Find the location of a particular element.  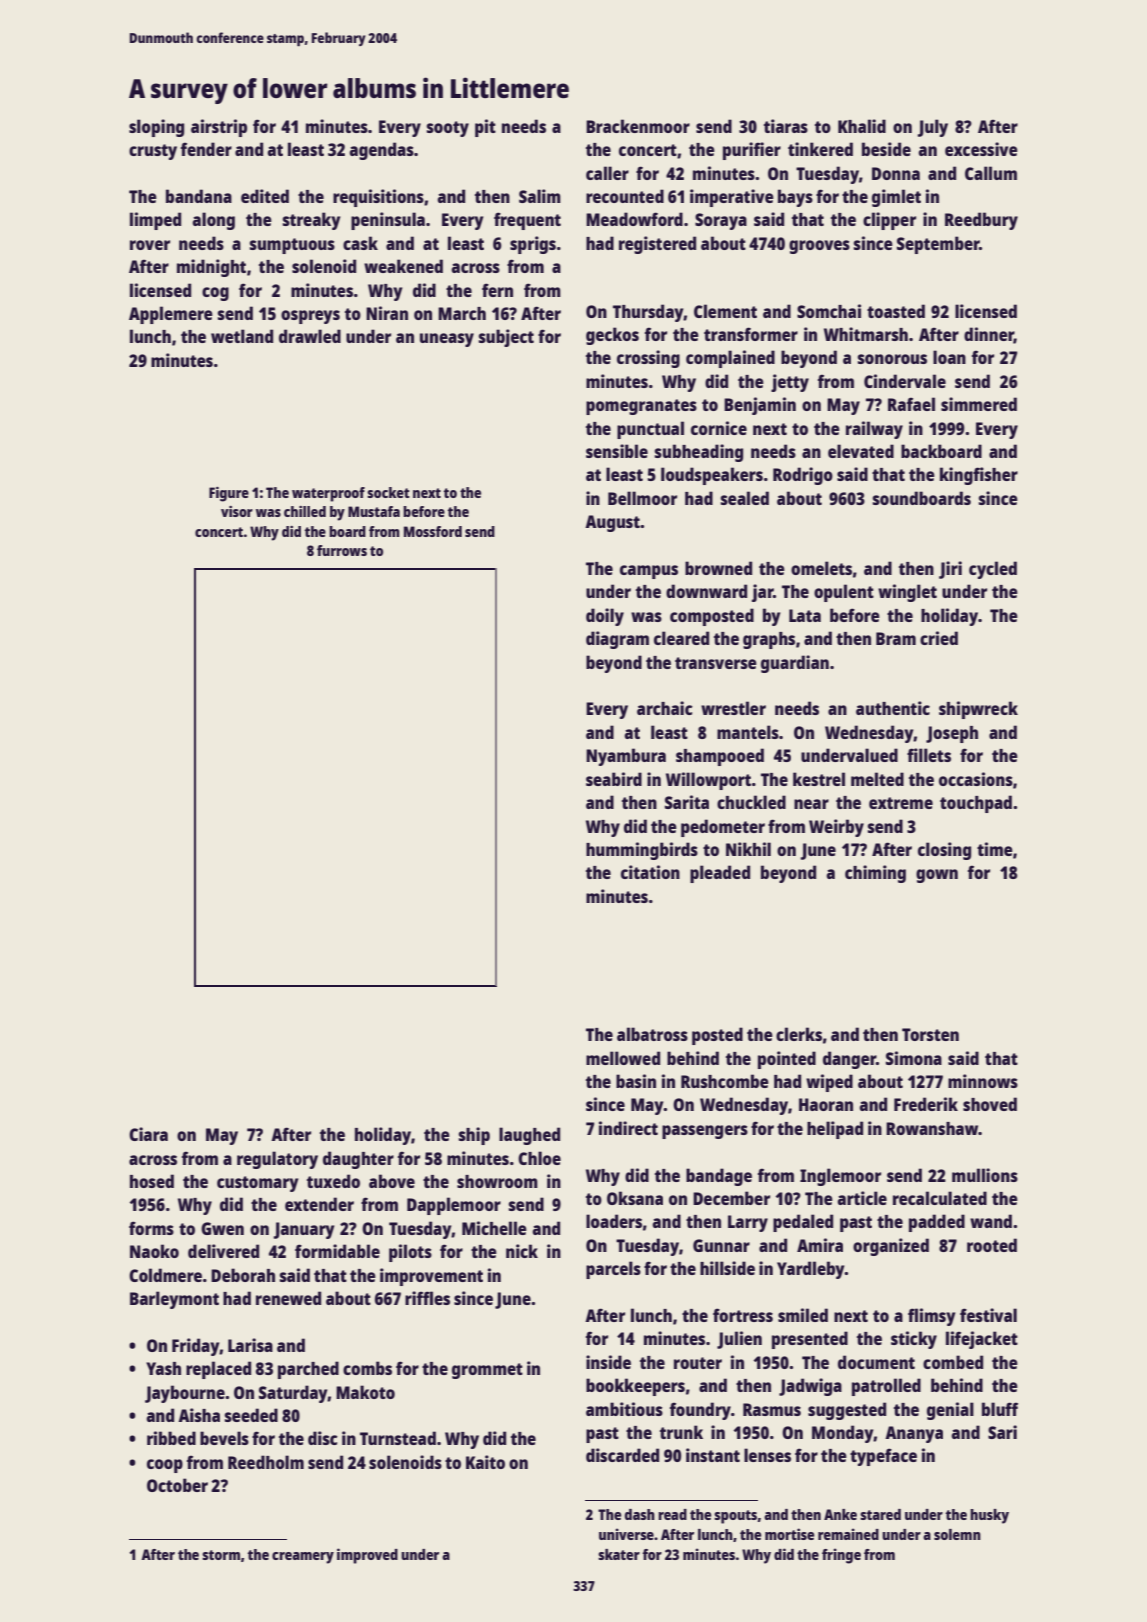

Friday is located at coordinates (195, 1347).
